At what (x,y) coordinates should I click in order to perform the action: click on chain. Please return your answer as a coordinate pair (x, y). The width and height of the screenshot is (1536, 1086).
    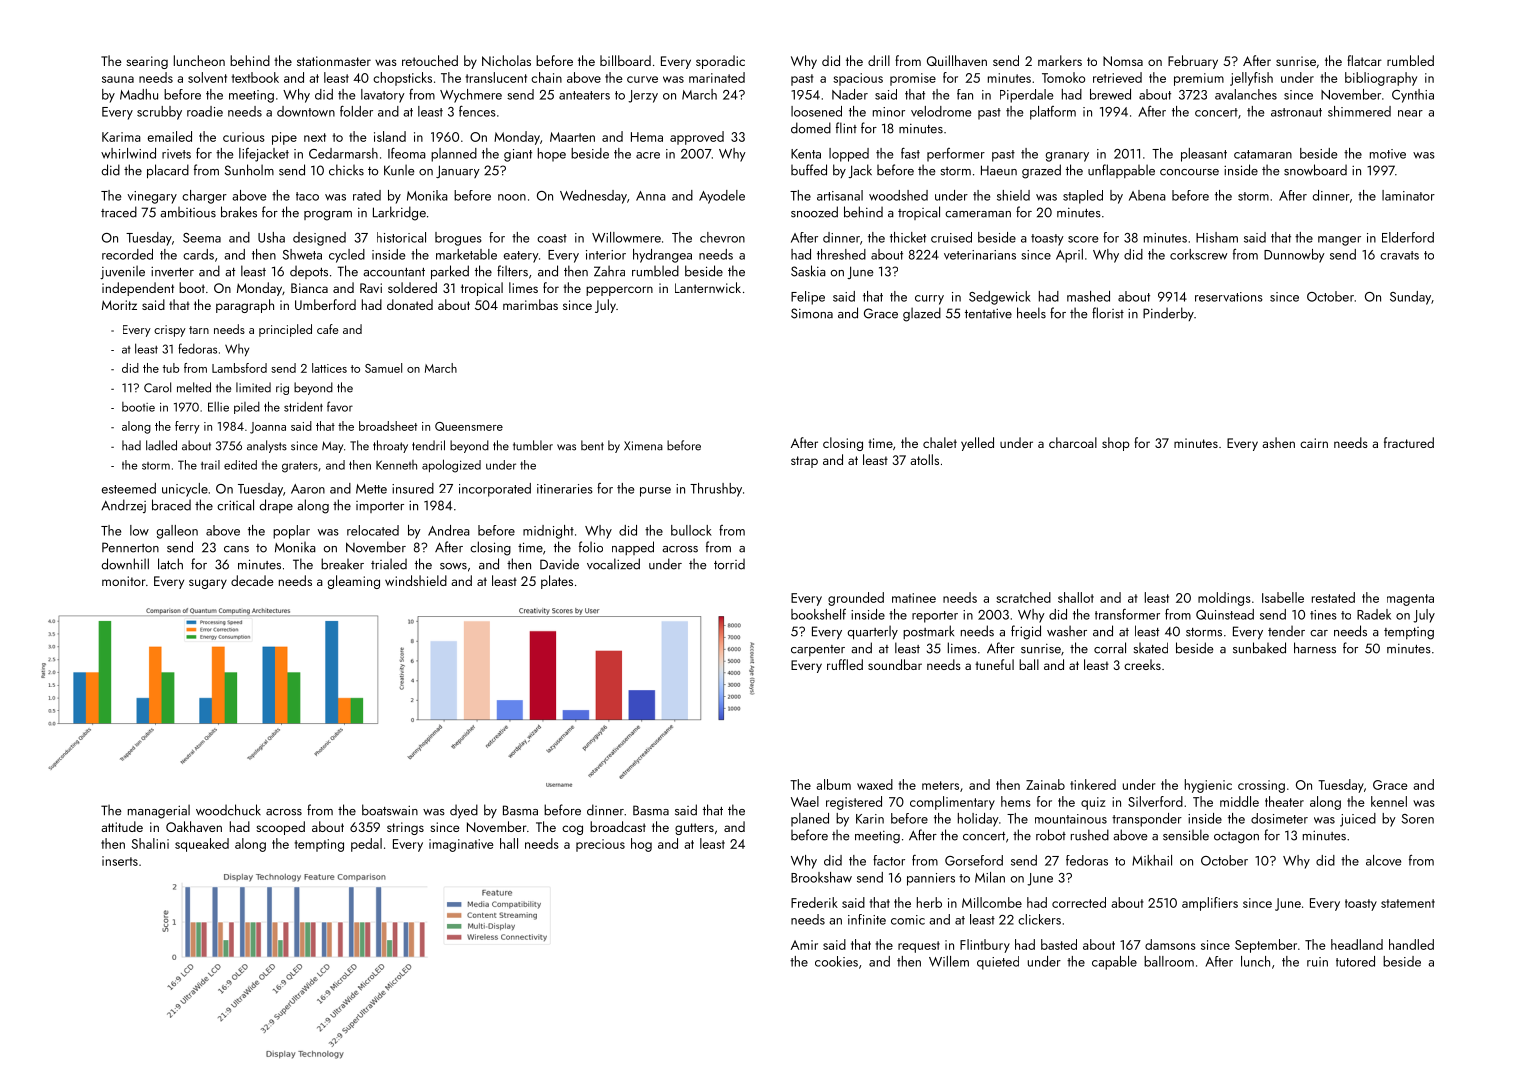
    Looking at the image, I should click on (546, 77).
